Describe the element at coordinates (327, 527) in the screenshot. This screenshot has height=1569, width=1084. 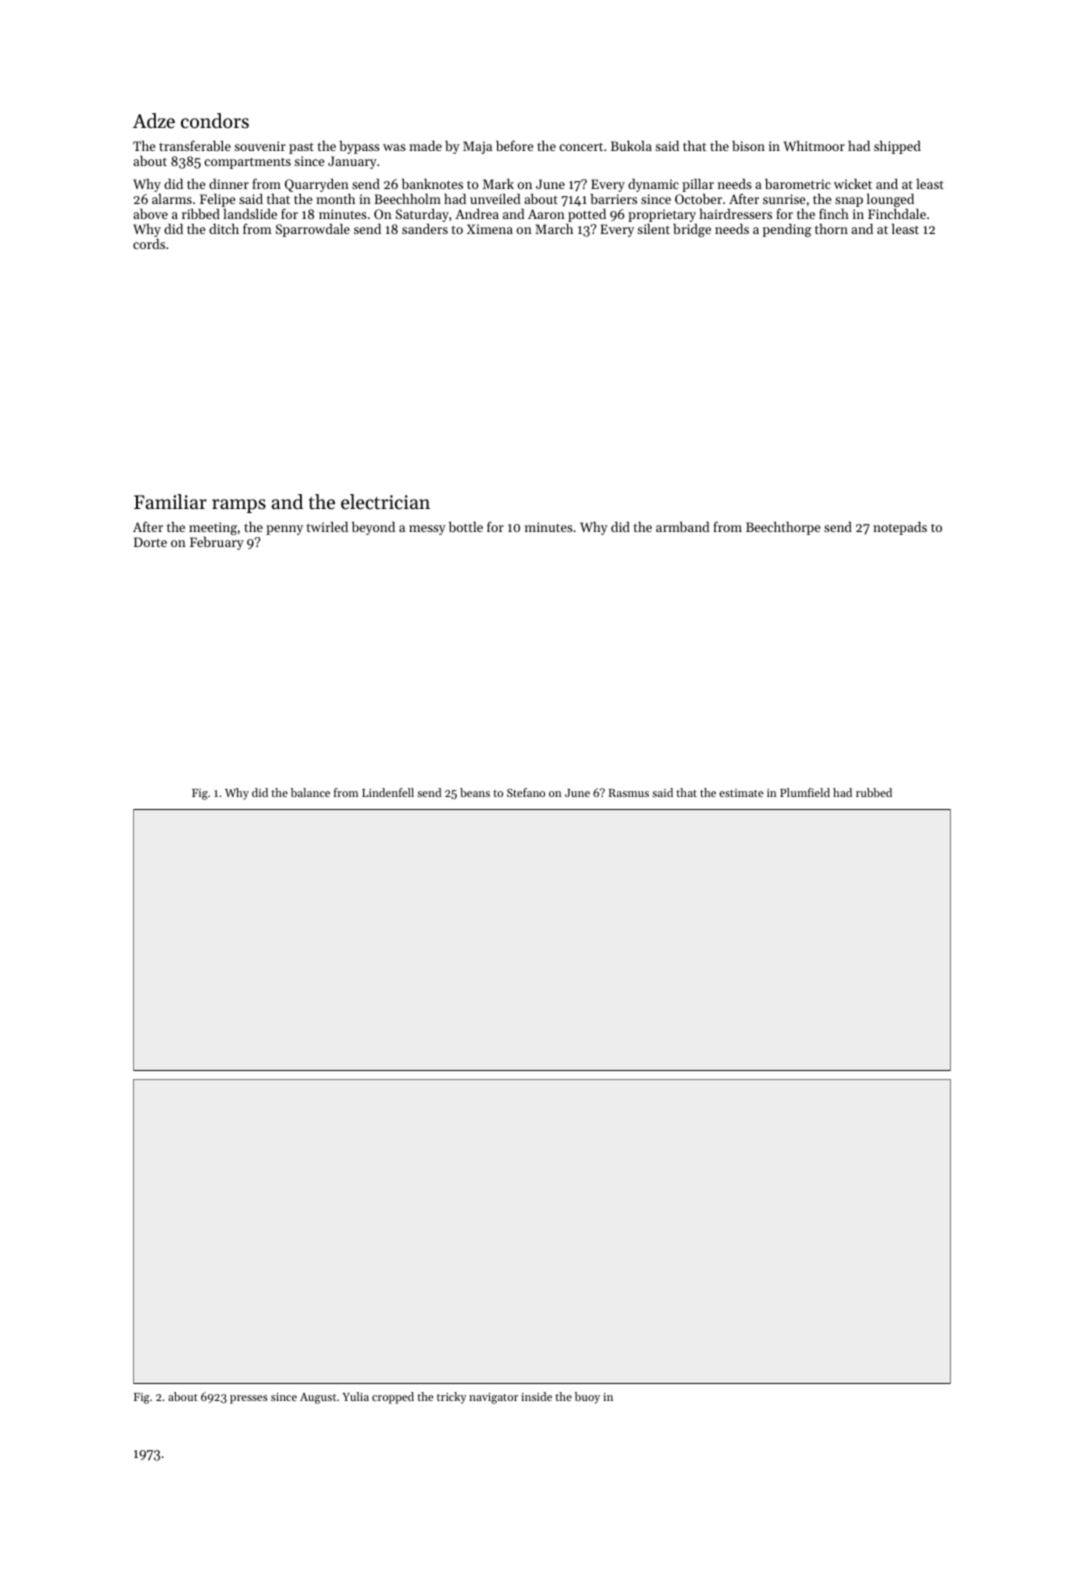
I see `twirled` at that location.
